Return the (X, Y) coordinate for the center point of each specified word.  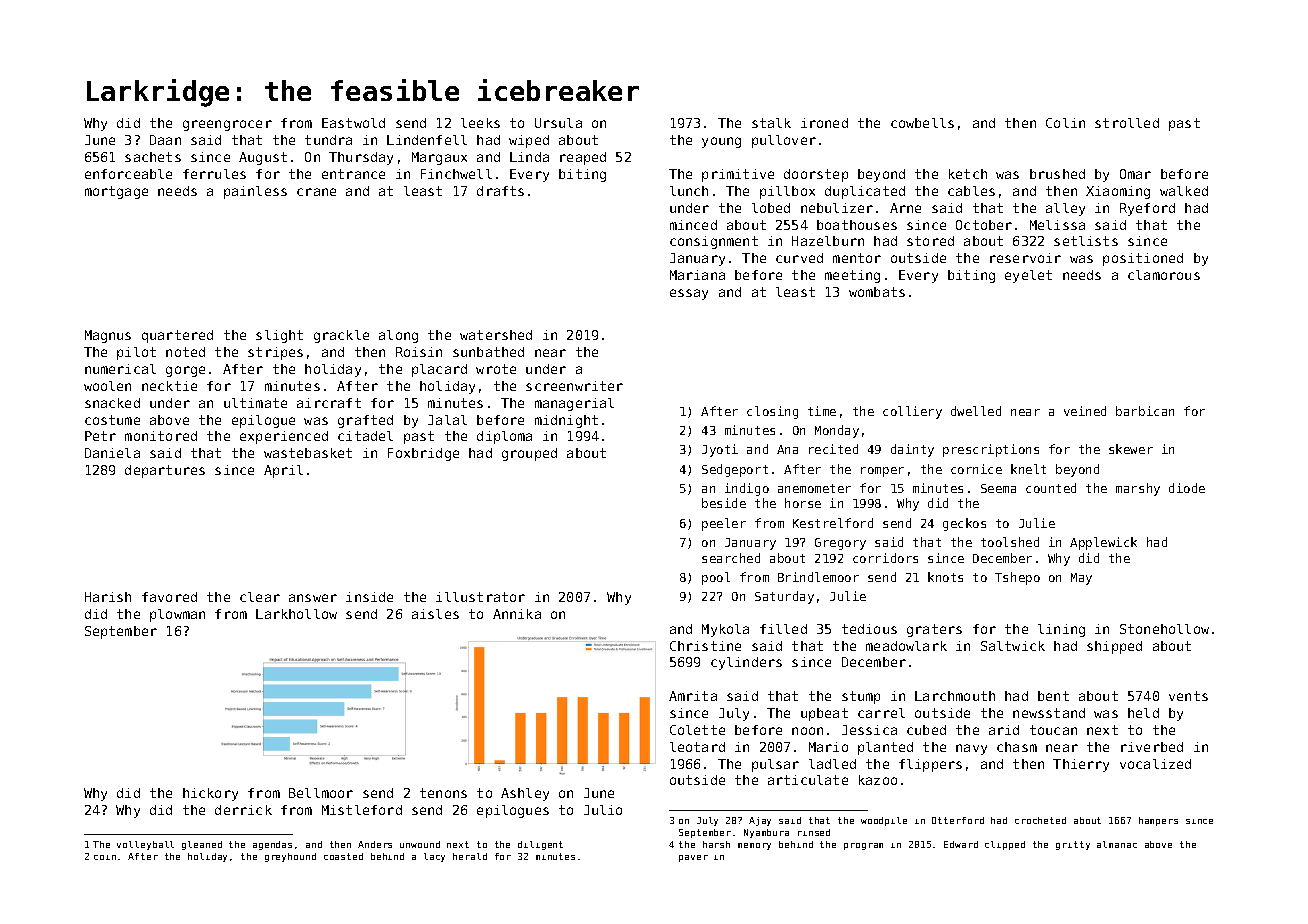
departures (165, 471)
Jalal (447, 420)
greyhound (290, 857)
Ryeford (1147, 209)
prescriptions (991, 450)
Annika (517, 614)
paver (693, 858)
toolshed (1010, 542)
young (721, 142)
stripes (275, 353)
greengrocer (227, 125)
